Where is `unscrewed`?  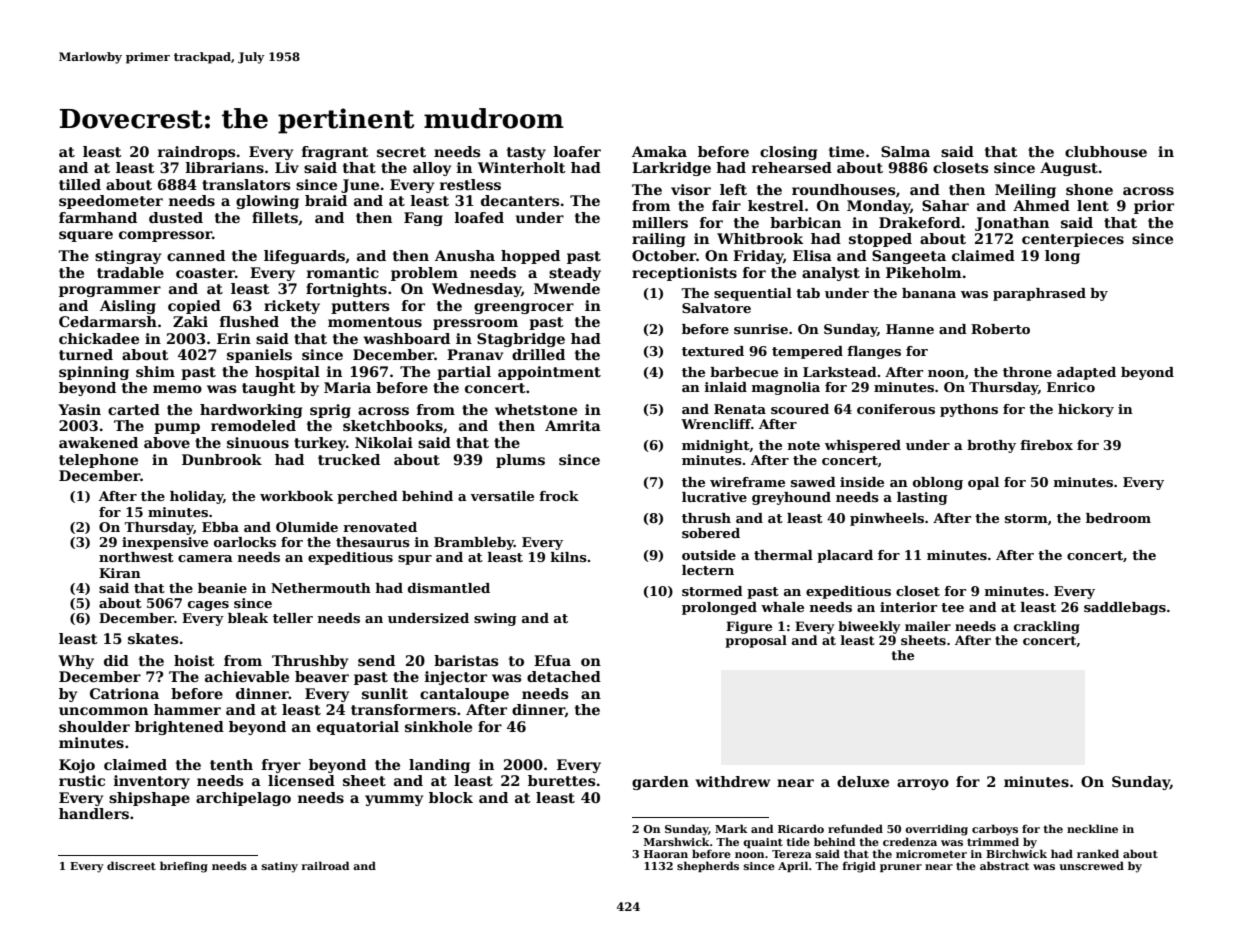
unscrewed is located at coordinates (1091, 865).
